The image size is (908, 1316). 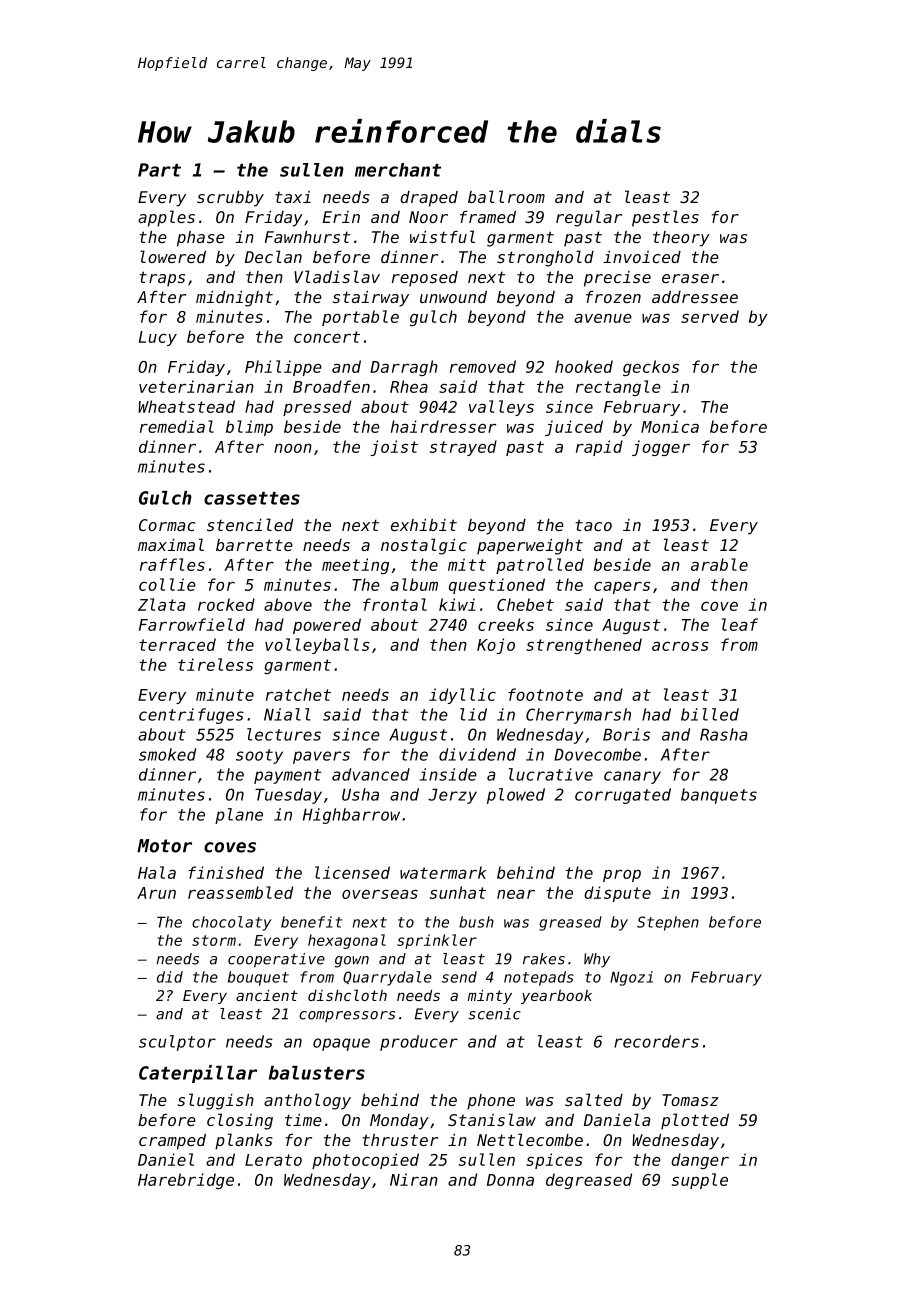 What do you see at coordinates (665, 218) in the image?
I see `pestles` at bounding box center [665, 218].
